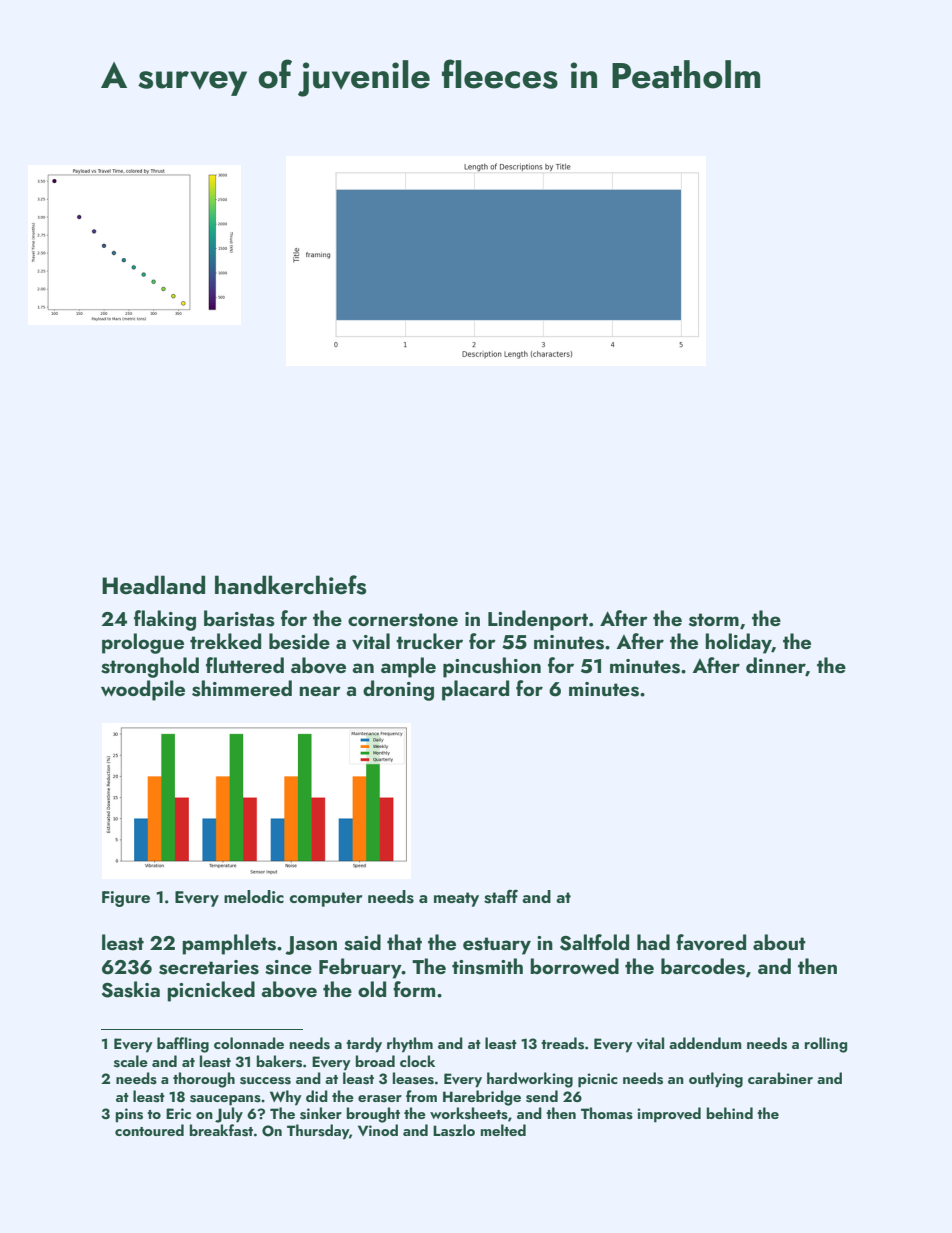  I want to click on barcodes, so click(703, 966).
